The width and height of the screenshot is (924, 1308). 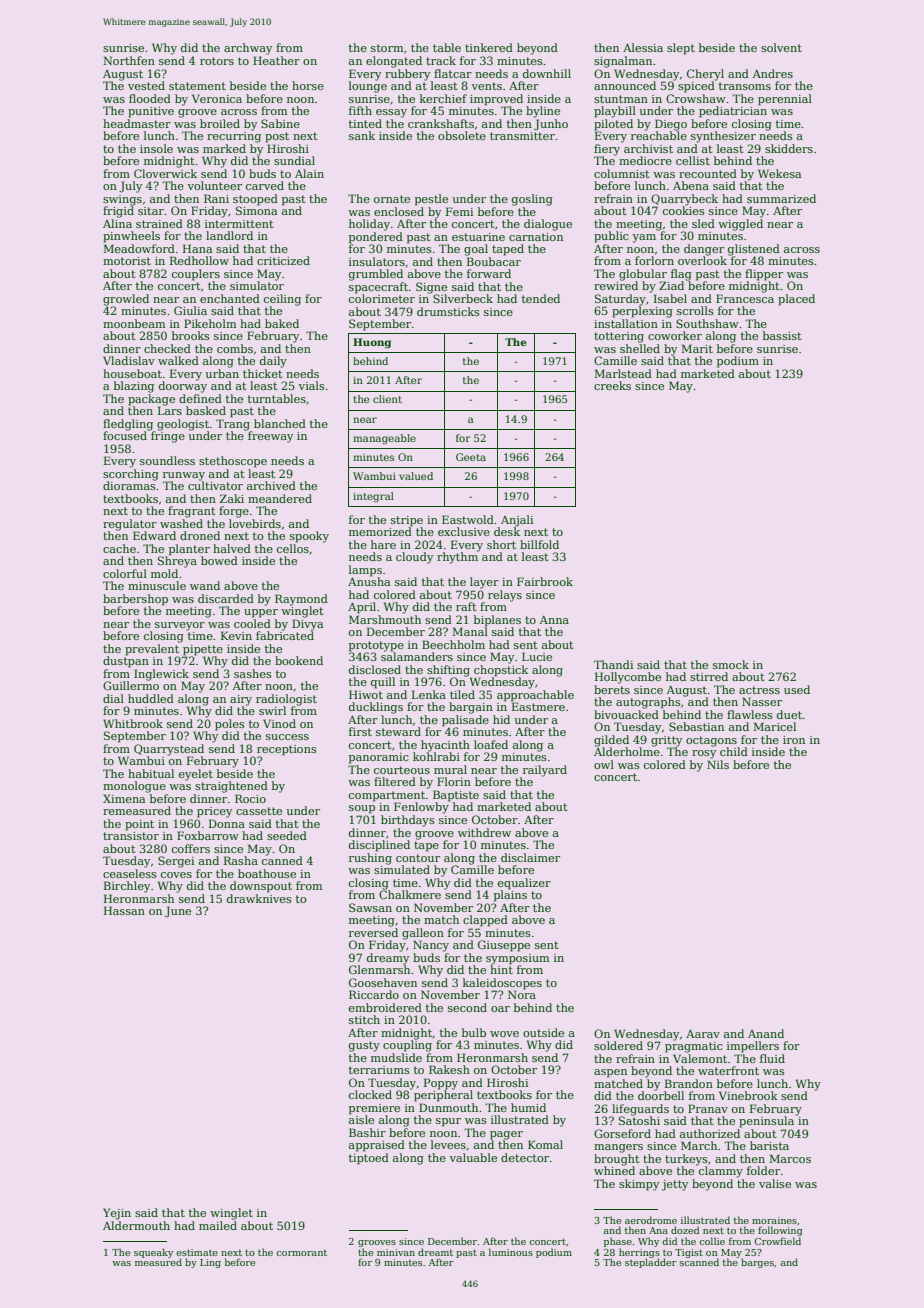 I want to click on duet, so click(x=789, y=714).
